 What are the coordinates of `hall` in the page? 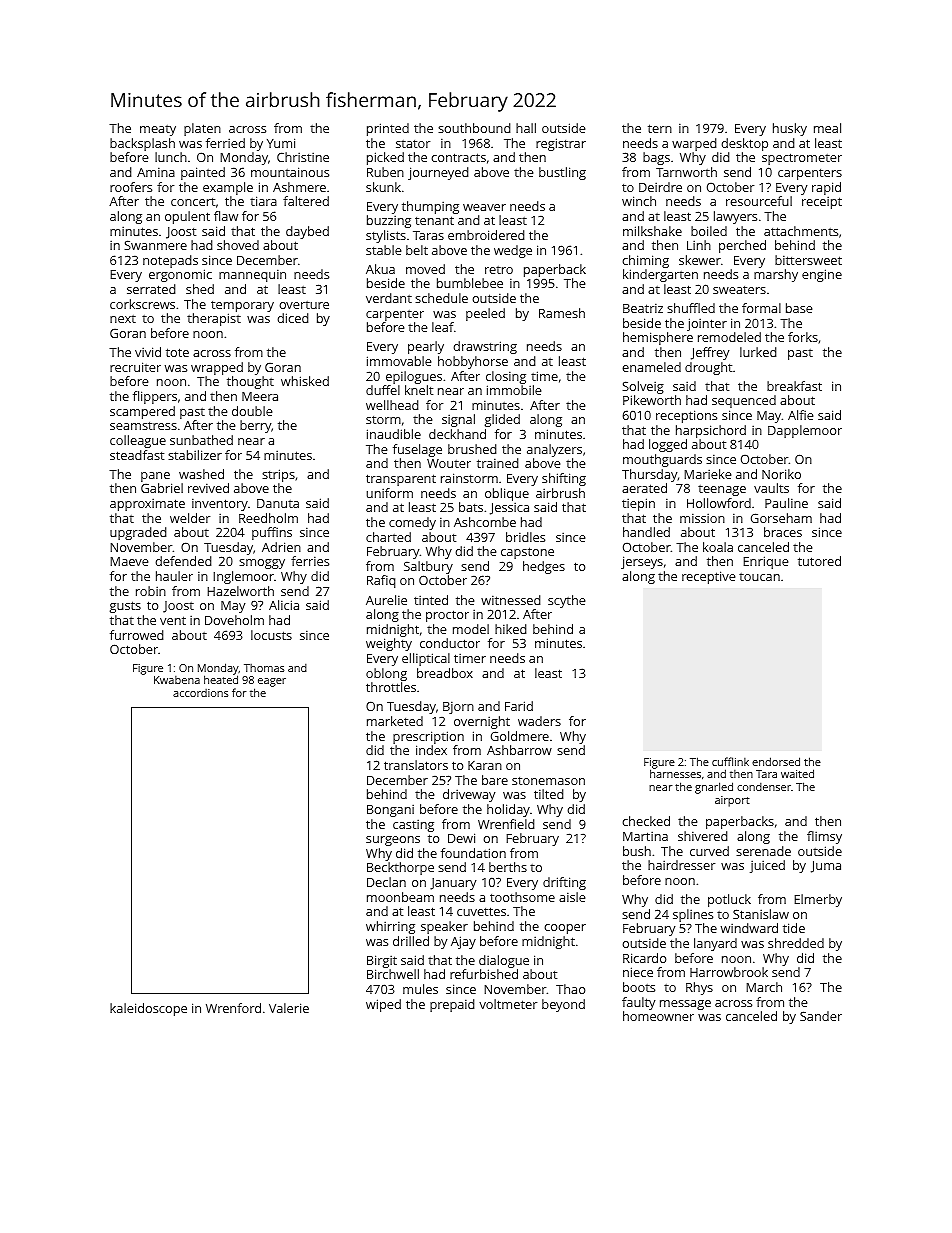 It's located at (526, 128).
